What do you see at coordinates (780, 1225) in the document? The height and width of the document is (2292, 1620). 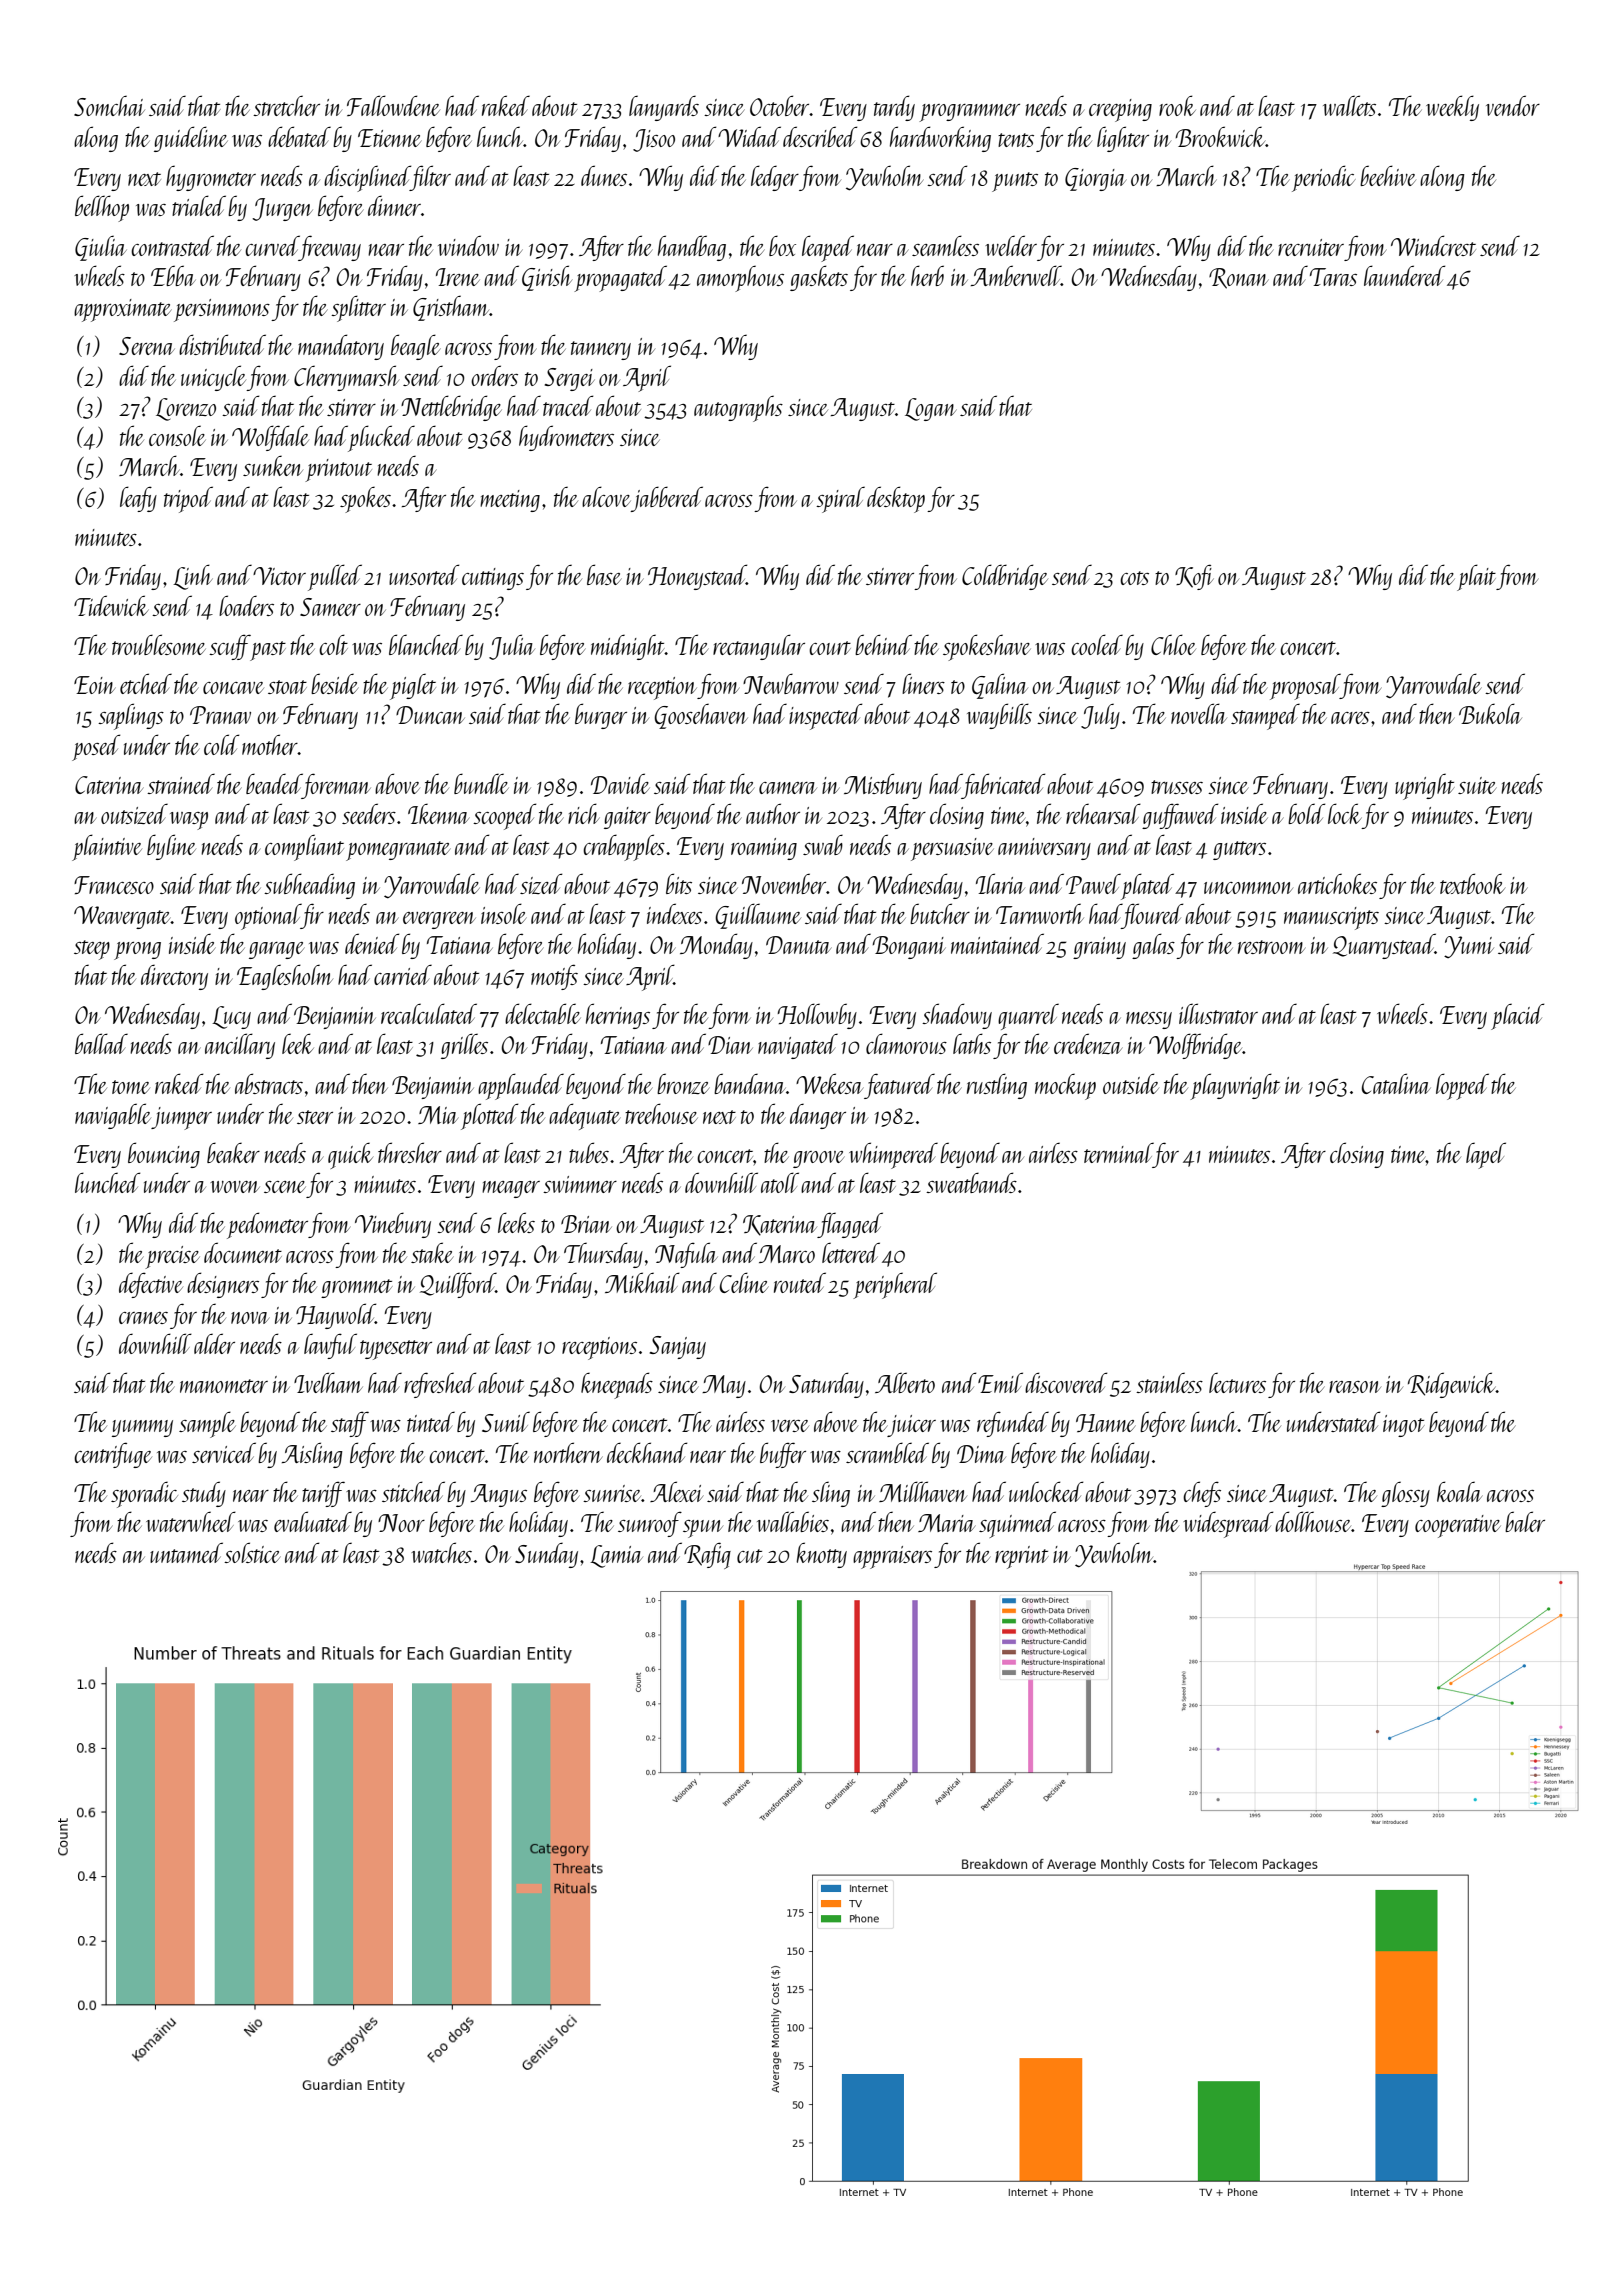 I see `Katerina` at bounding box center [780, 1225].
